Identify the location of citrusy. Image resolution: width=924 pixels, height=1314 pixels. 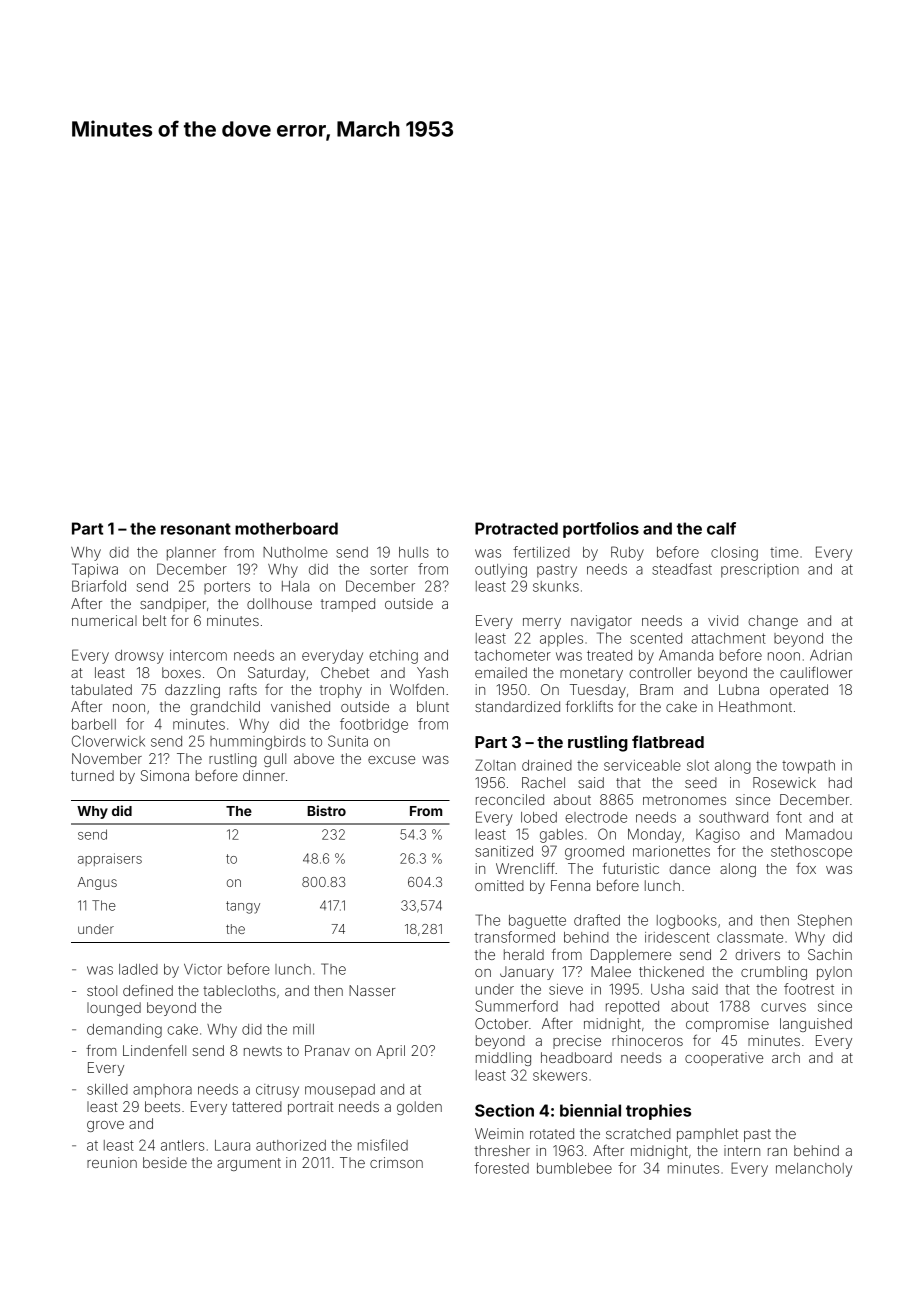
(277, 1091).
